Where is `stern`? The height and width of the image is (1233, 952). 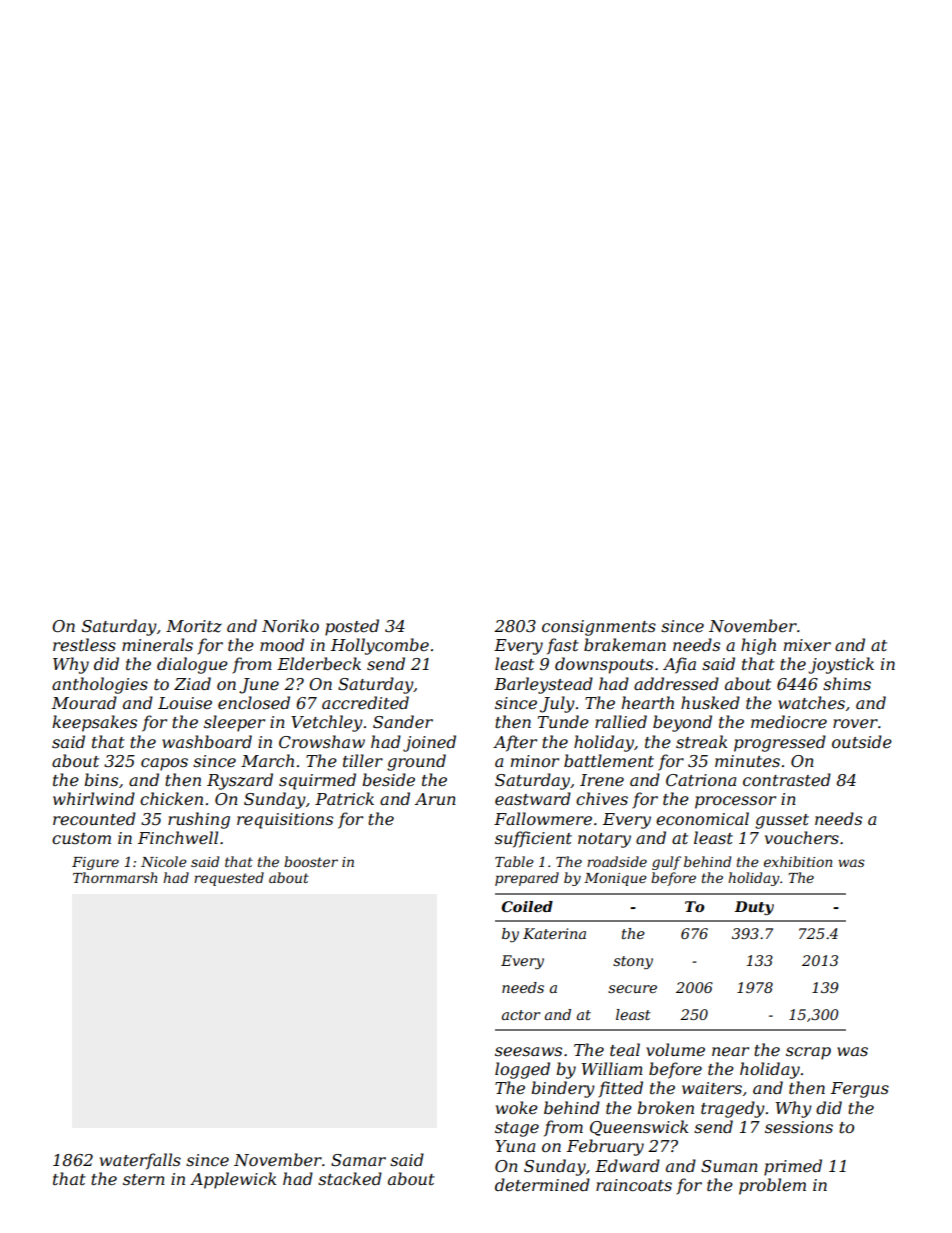 stern is located at coordinates (144, 1179).
